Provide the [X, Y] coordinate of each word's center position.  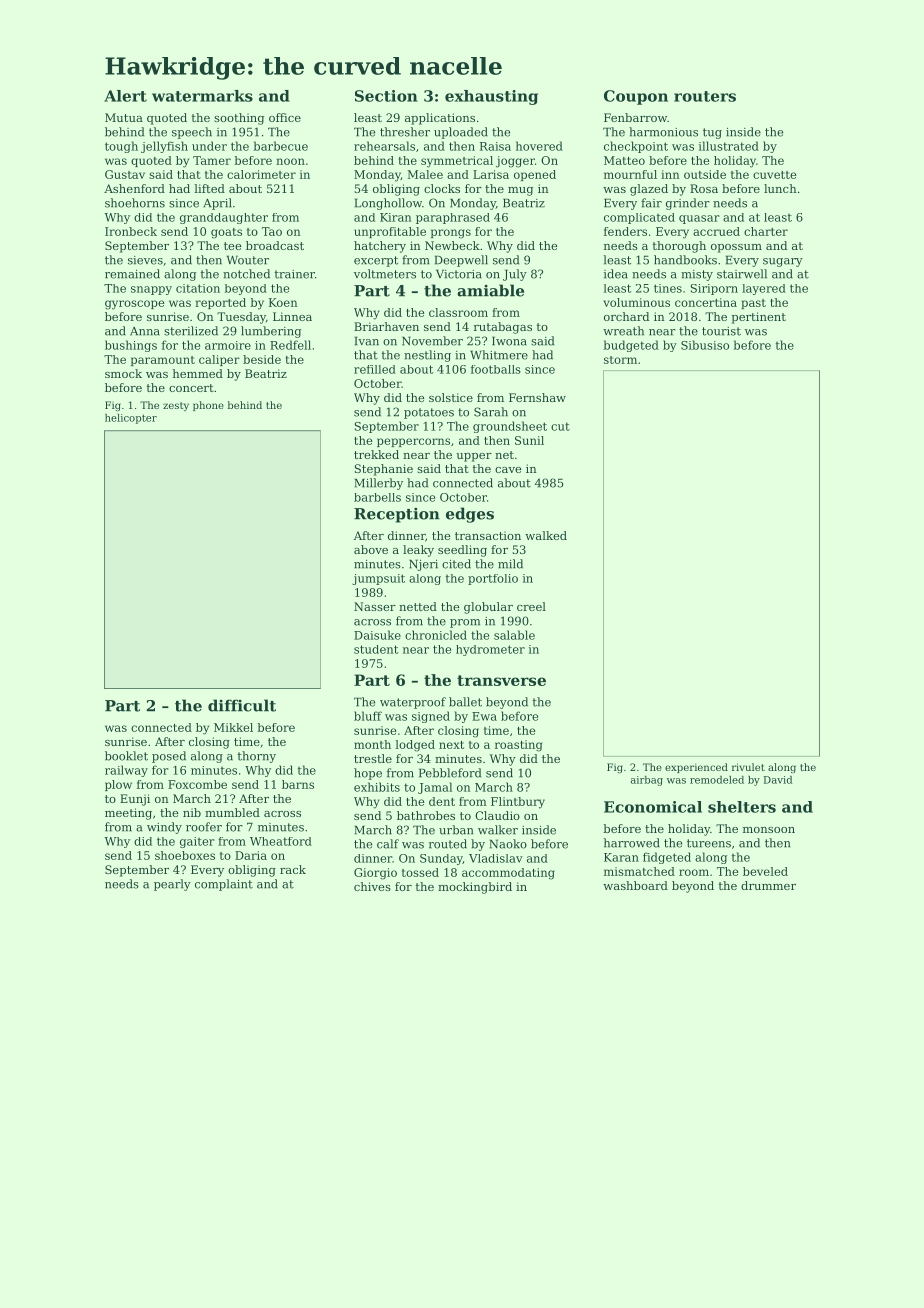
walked [546, 535]
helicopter [131, 419]
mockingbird [475, 888]
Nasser [375, 606]
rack [293, 869]
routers [705, 96]
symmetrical [457, 162]
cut [560, 426]
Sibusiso [705, 345]
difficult [242, 705]
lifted [209, 188]
